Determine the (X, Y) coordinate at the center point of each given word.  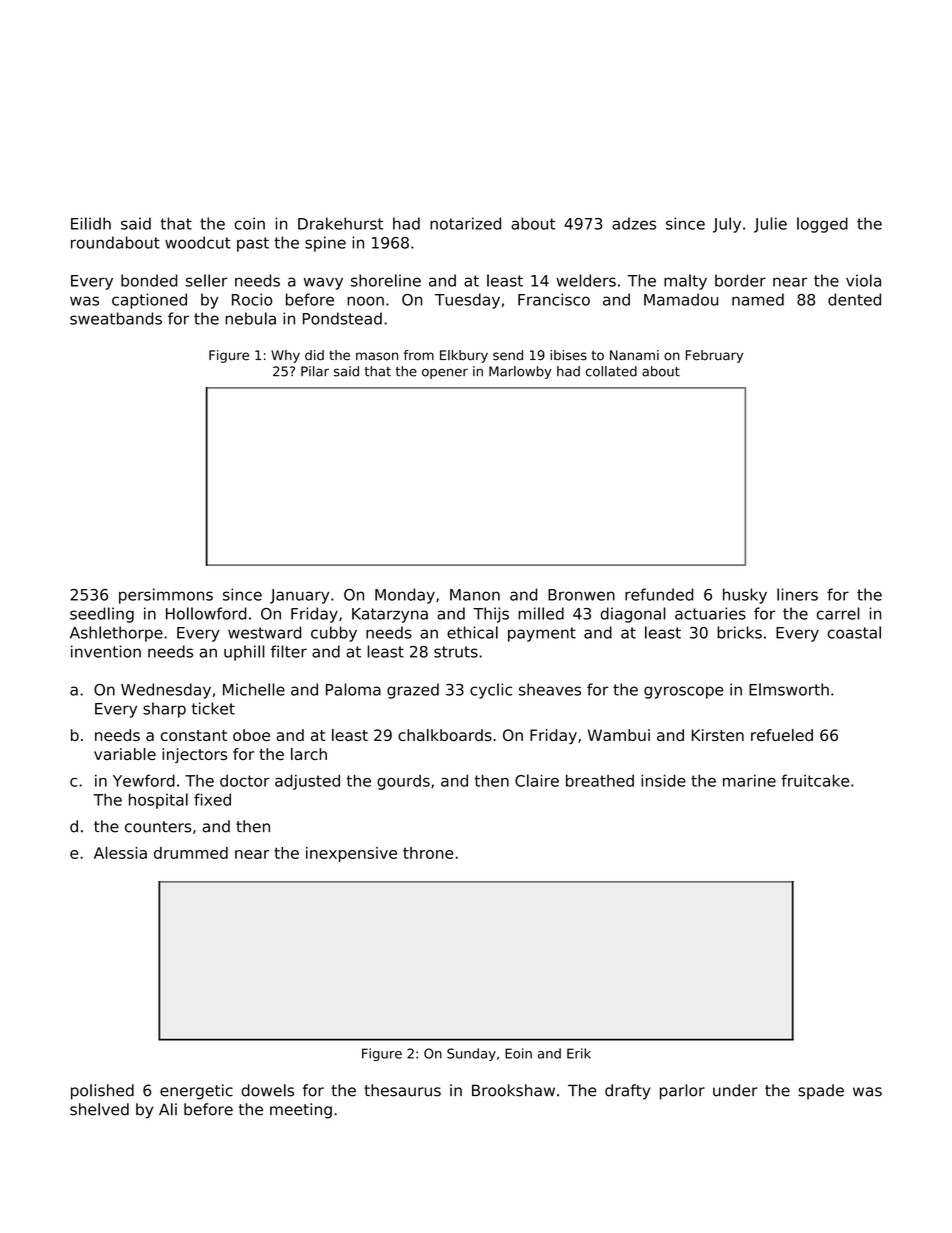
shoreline (386, 280)
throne (428, 853)
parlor (682, 1092)
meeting (301, 1111)
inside (663, 780)
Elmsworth (789, 689)
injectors (194, 755)
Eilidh (91, 223)
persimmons (166, 596)
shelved (99, 1109)
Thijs (491, 615)
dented (854, 299)
